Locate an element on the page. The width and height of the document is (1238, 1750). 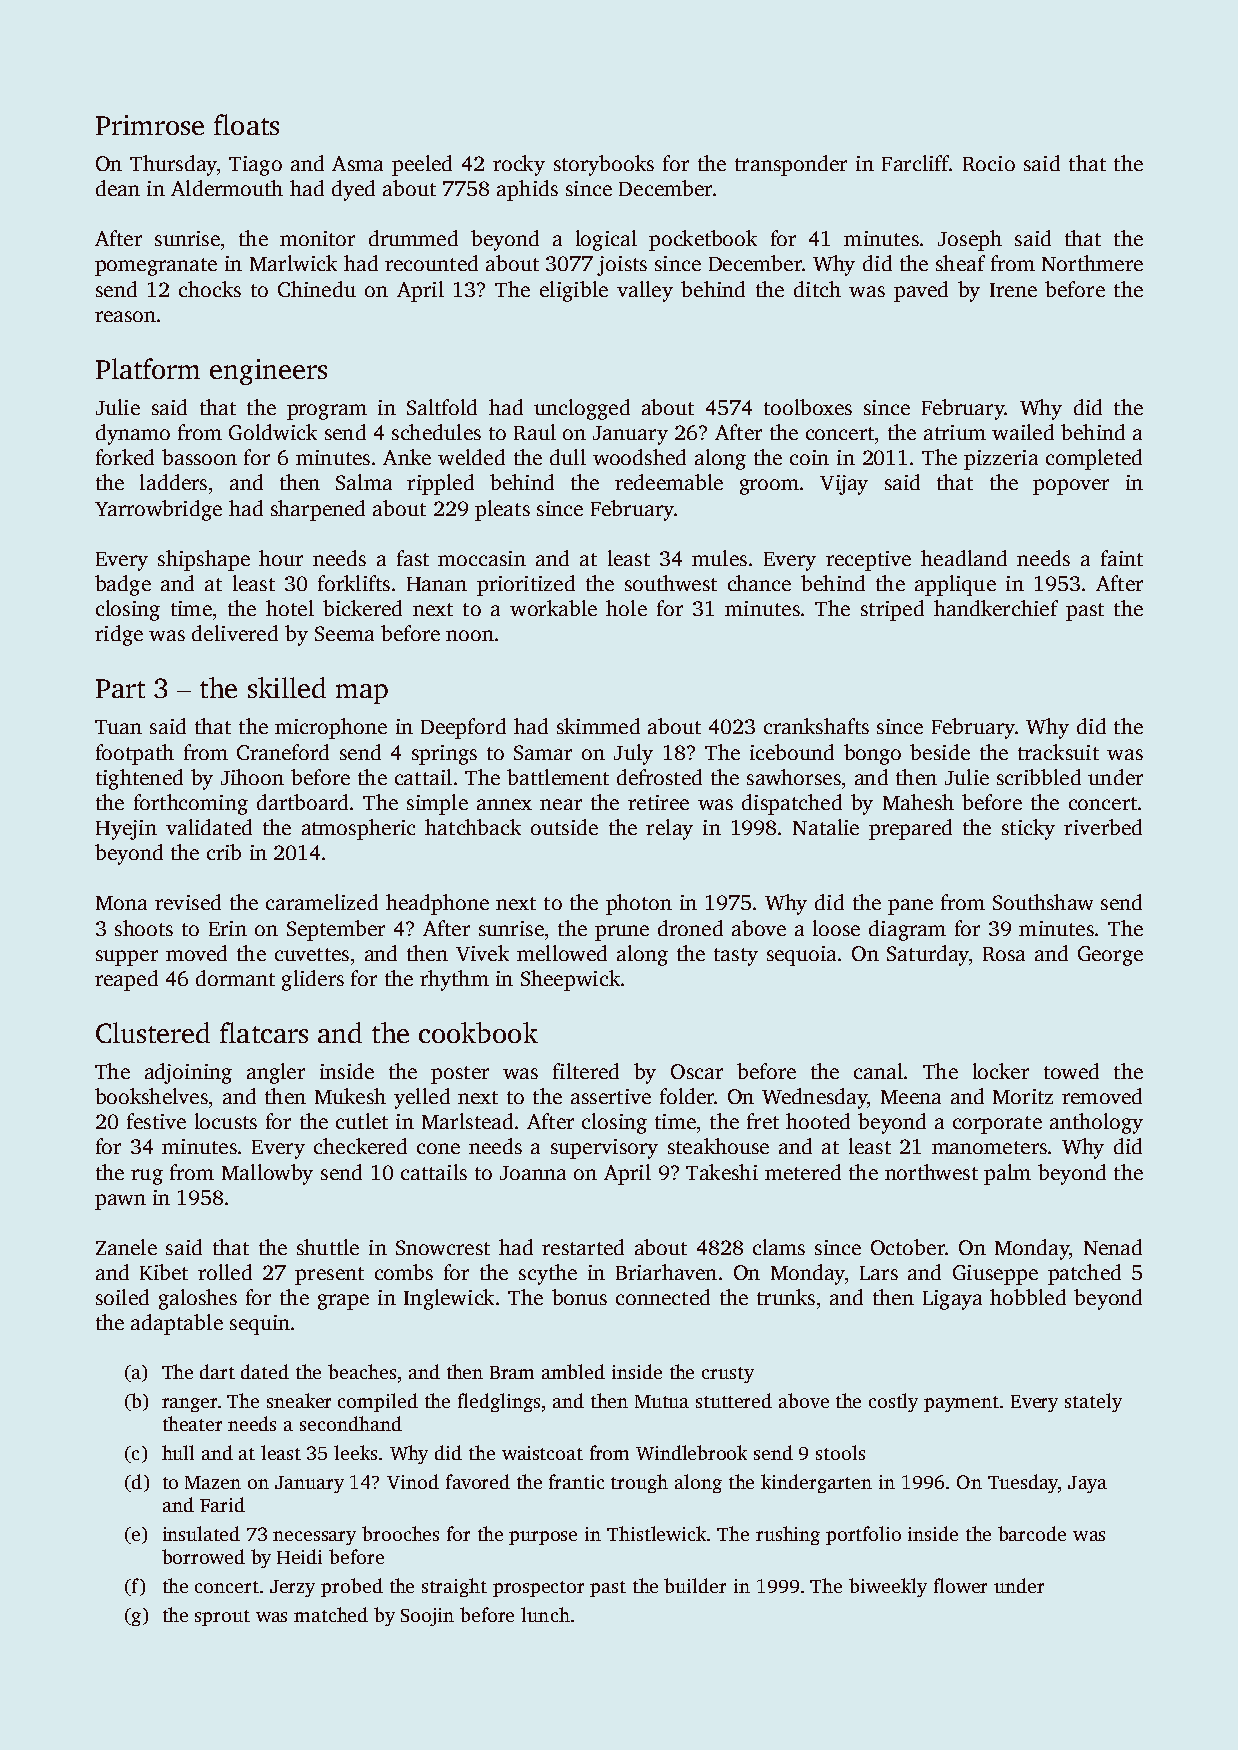
matched is located at coordinates (331, 1614).
